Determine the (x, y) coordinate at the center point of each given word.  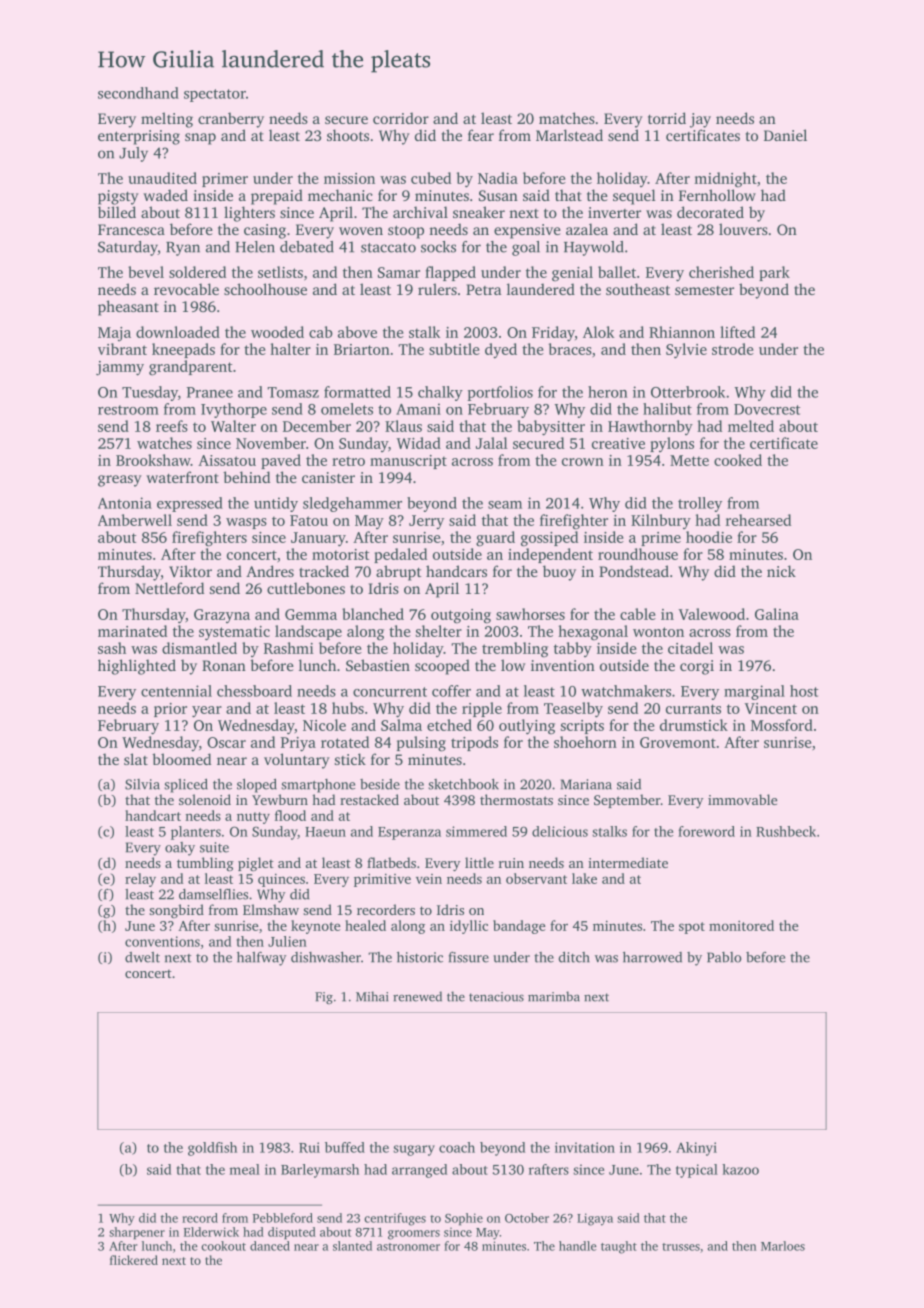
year (207, 712)
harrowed (652, 957)
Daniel (785, 135)
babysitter (551, 428)
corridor (401, 118)
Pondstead (634, 571)
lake (584, 878)
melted (751, 426)
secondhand (138, 93)
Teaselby (573, 710)
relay (140, 880)
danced (270, 1246)
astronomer (408, 1247)
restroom (128, 410)
